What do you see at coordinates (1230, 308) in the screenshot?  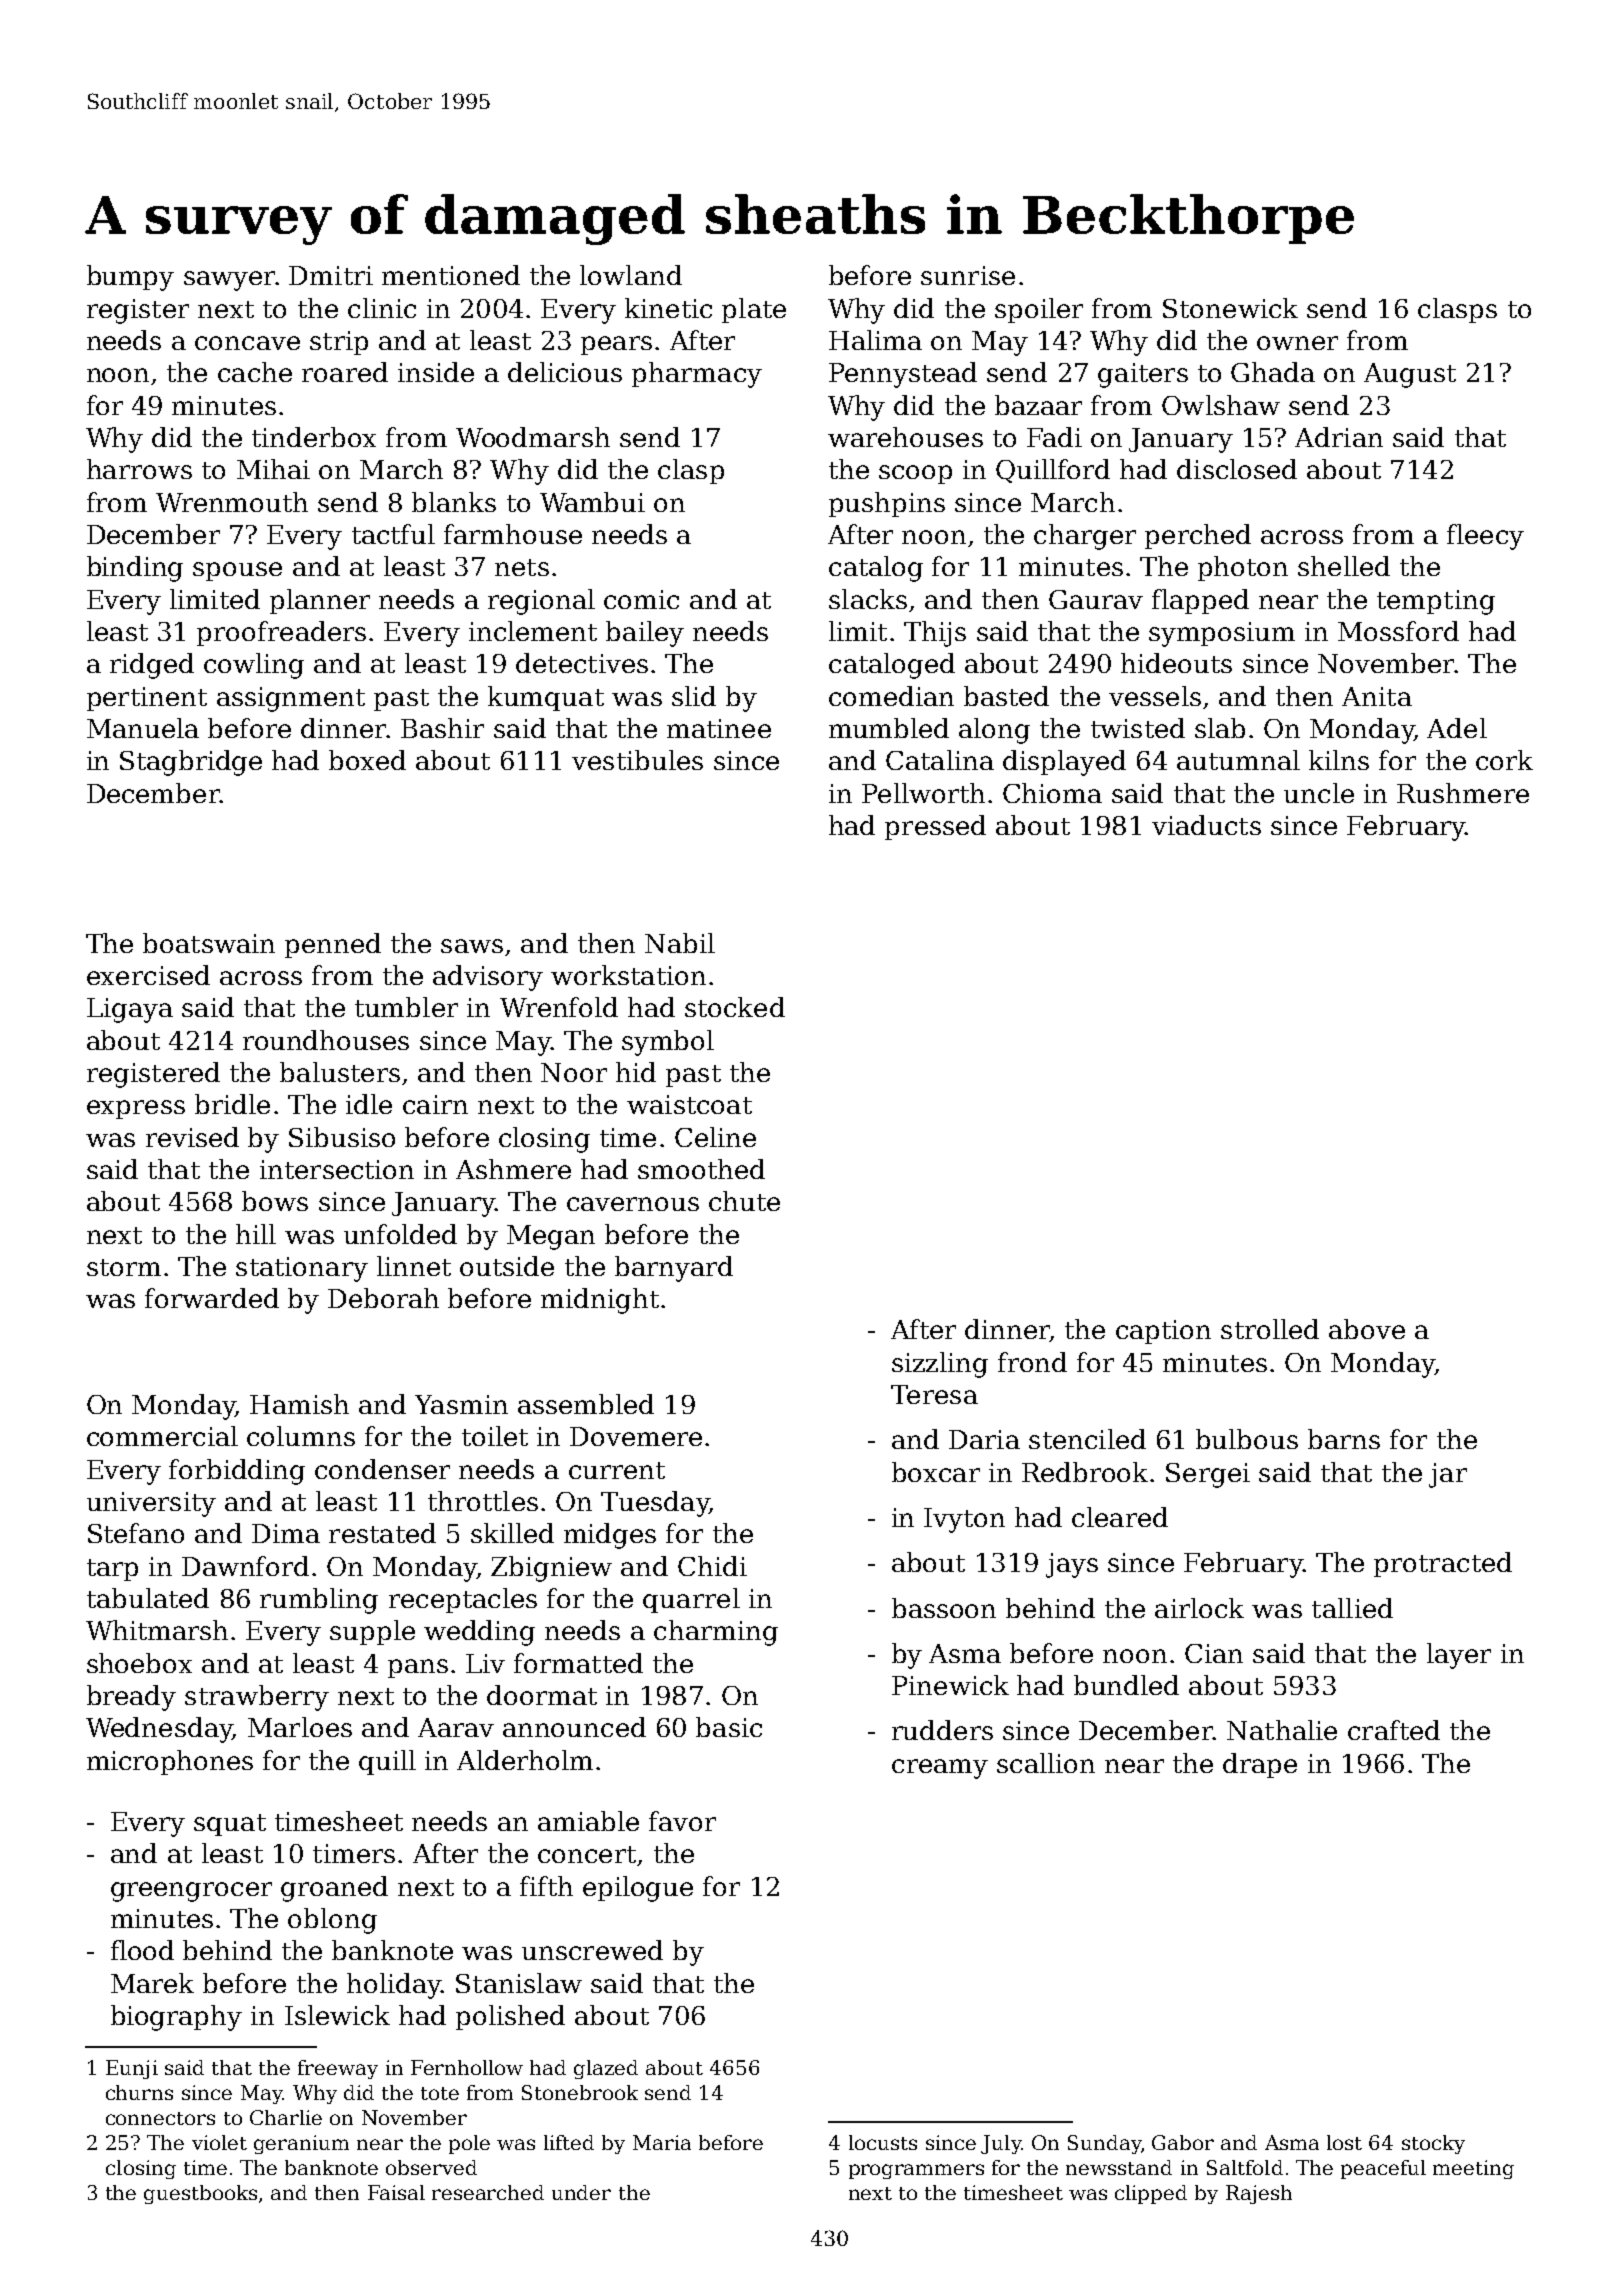 I see `Stonewick` at bounding box center [1230, 308].
